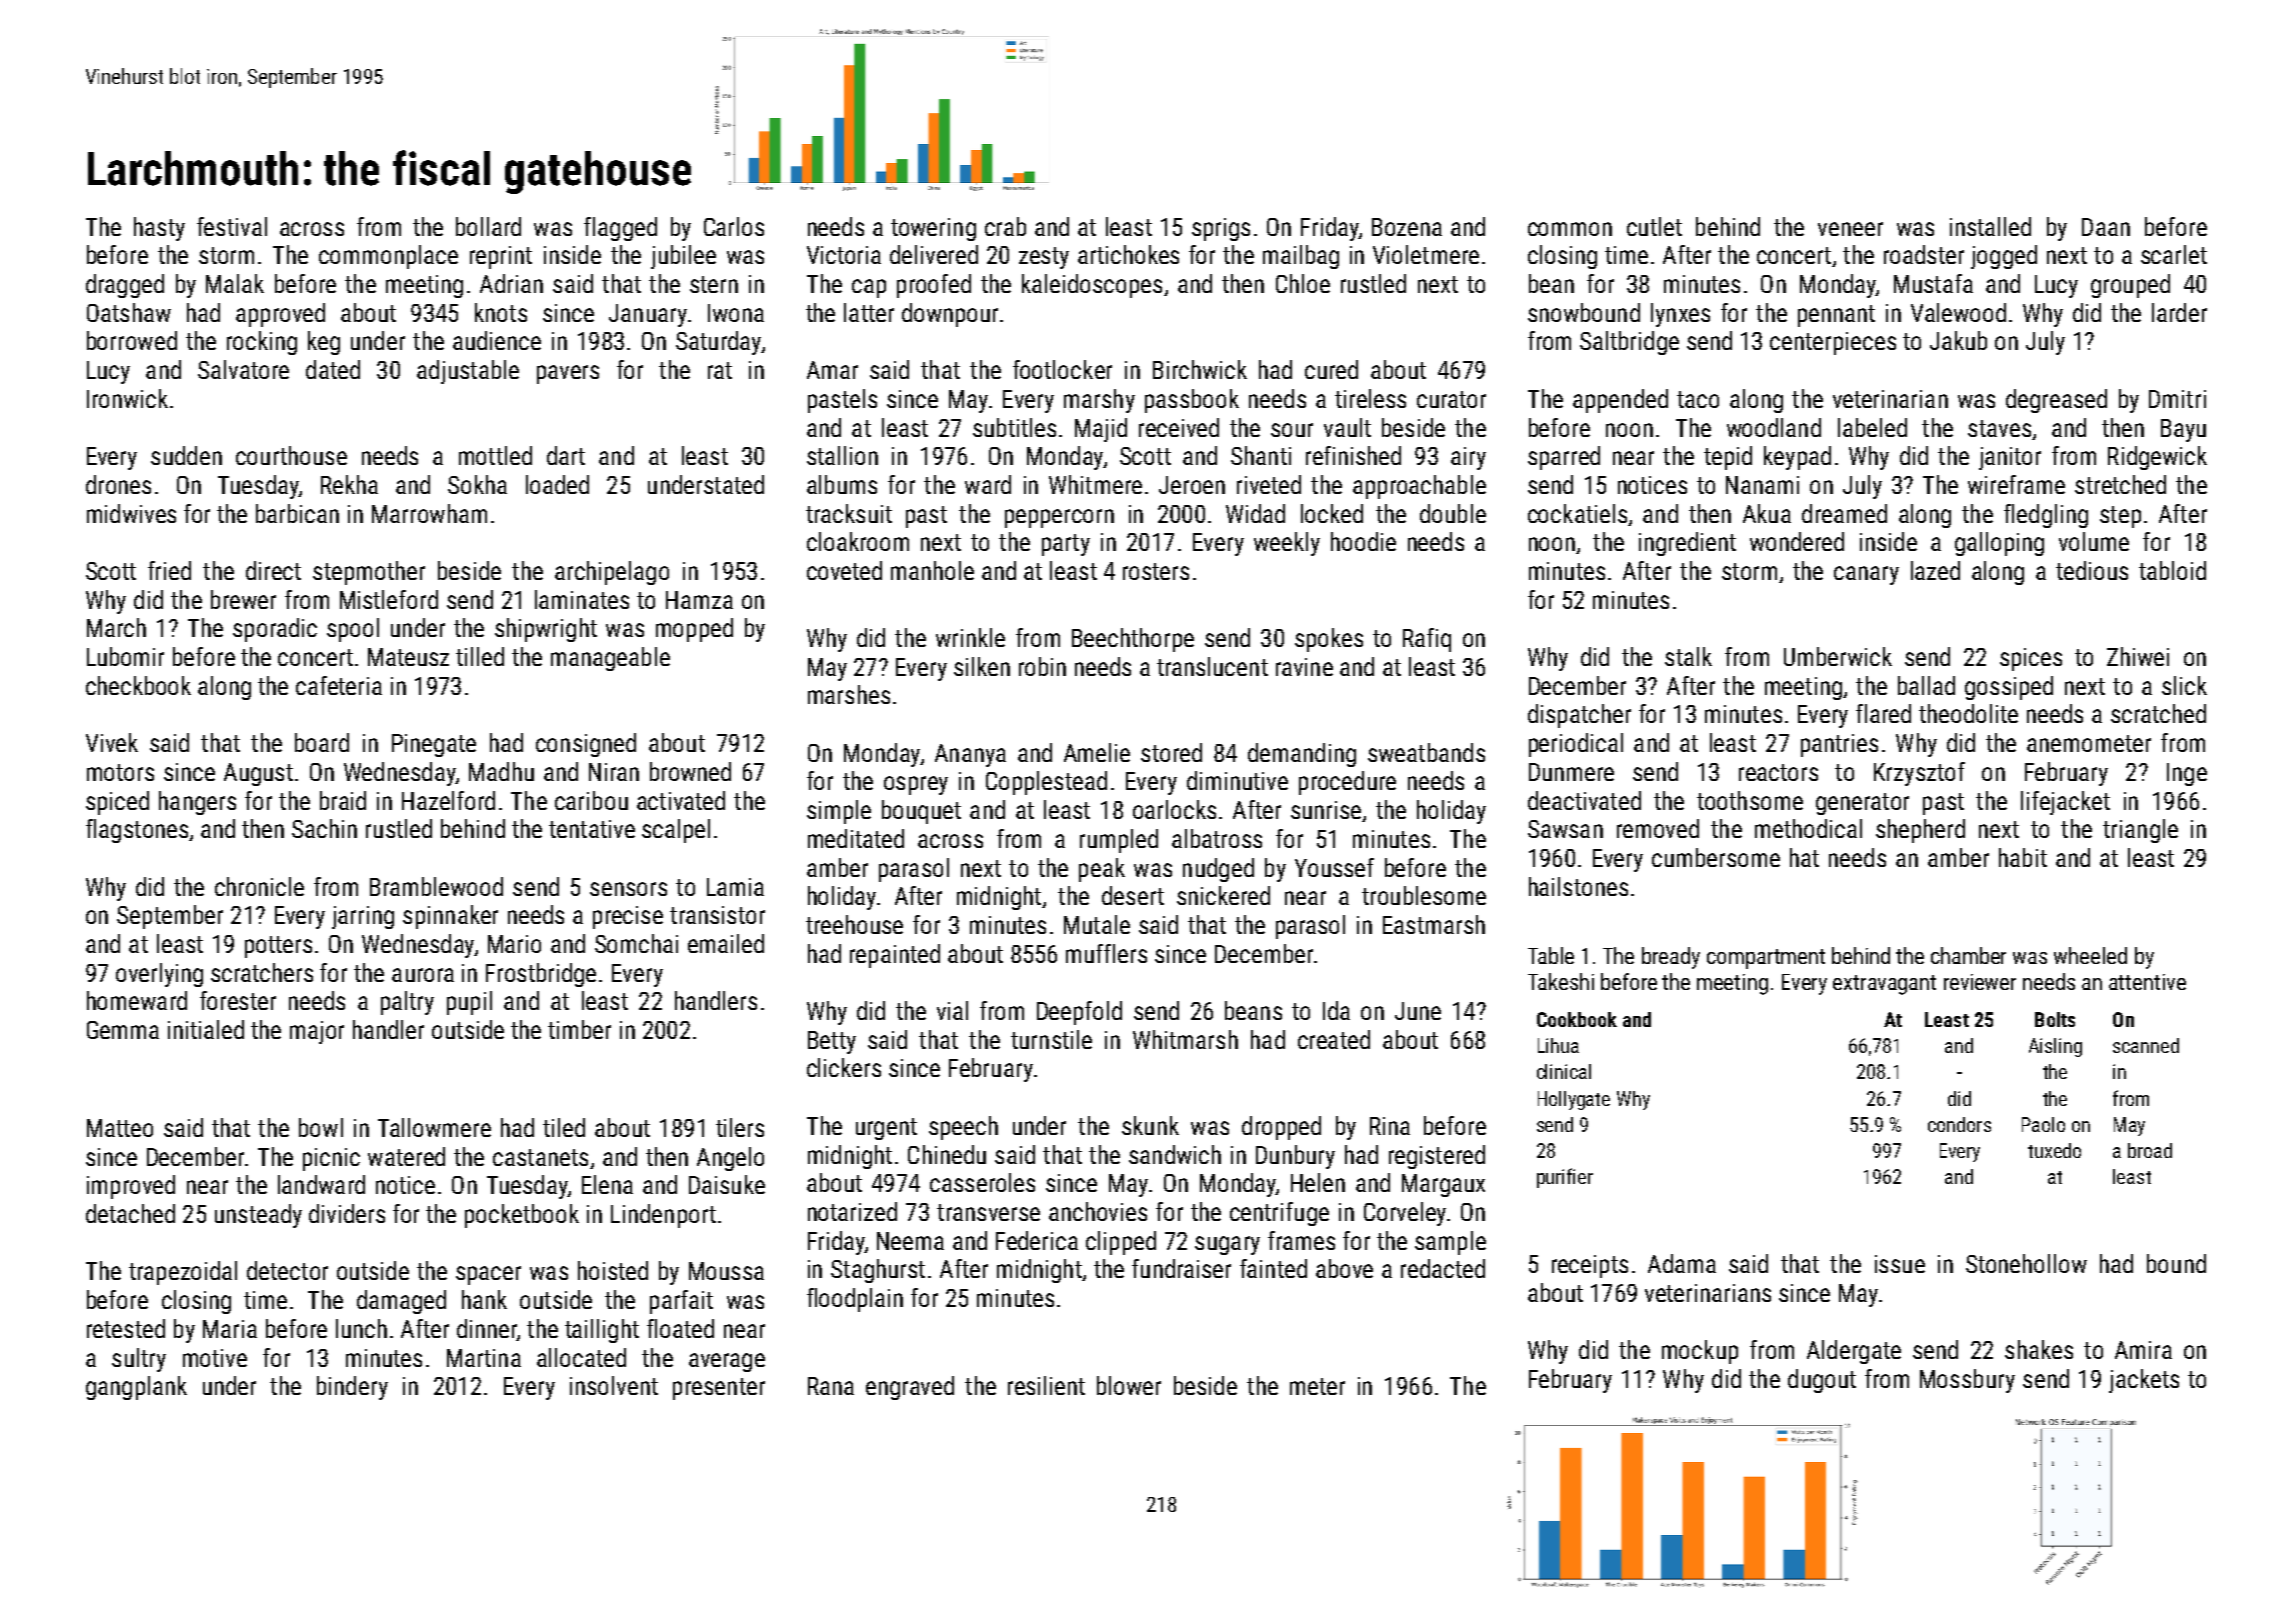 Image resolution: width=2292 pixels, height=1620 pixels. Describe the element at coordinates (2106, 227) in the screenshot. I see `Daan` at that location.
